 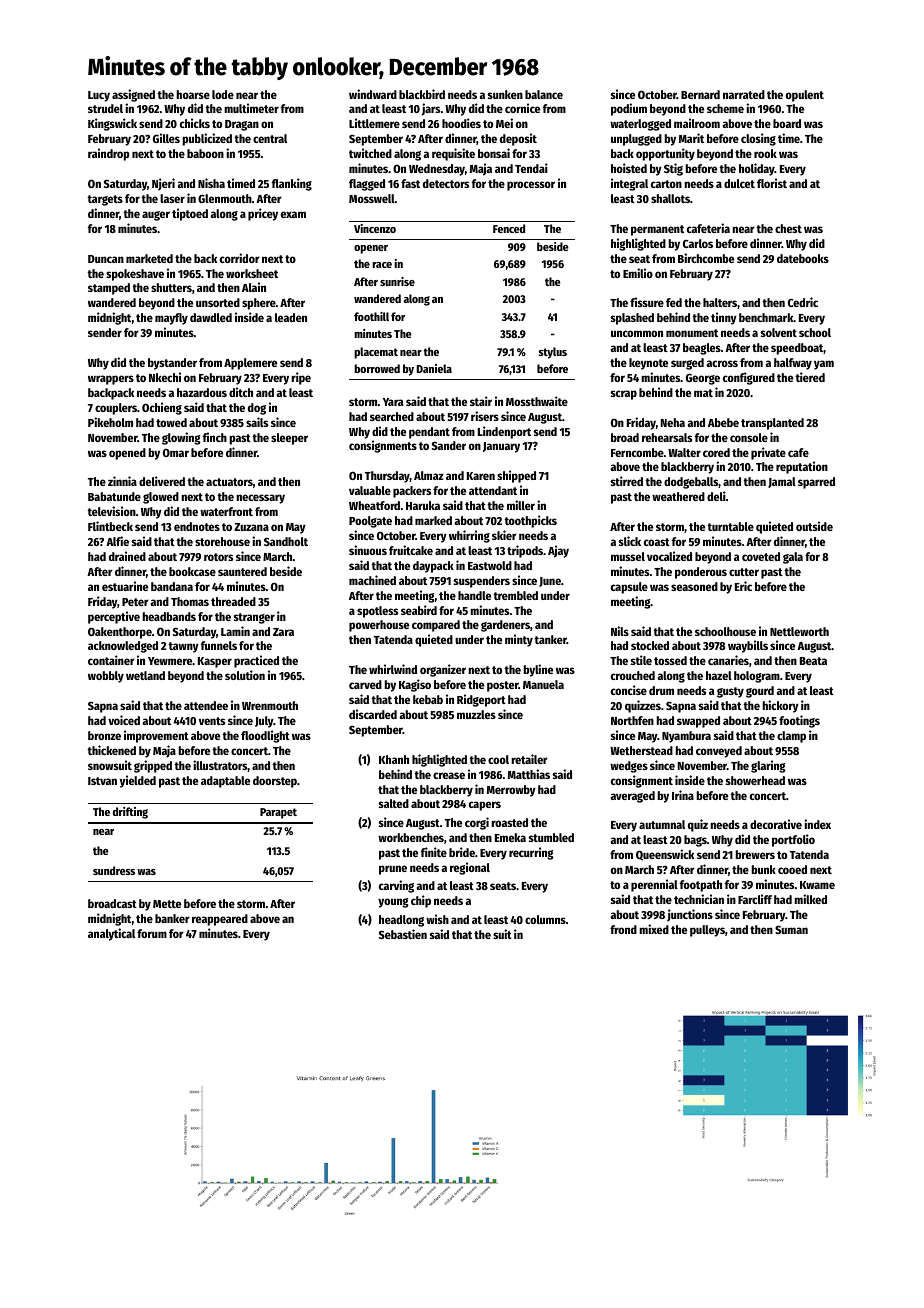 What do you see at coordinates (779, 332) in the page?
I see `solvent` at bounding box center [779, 332].
